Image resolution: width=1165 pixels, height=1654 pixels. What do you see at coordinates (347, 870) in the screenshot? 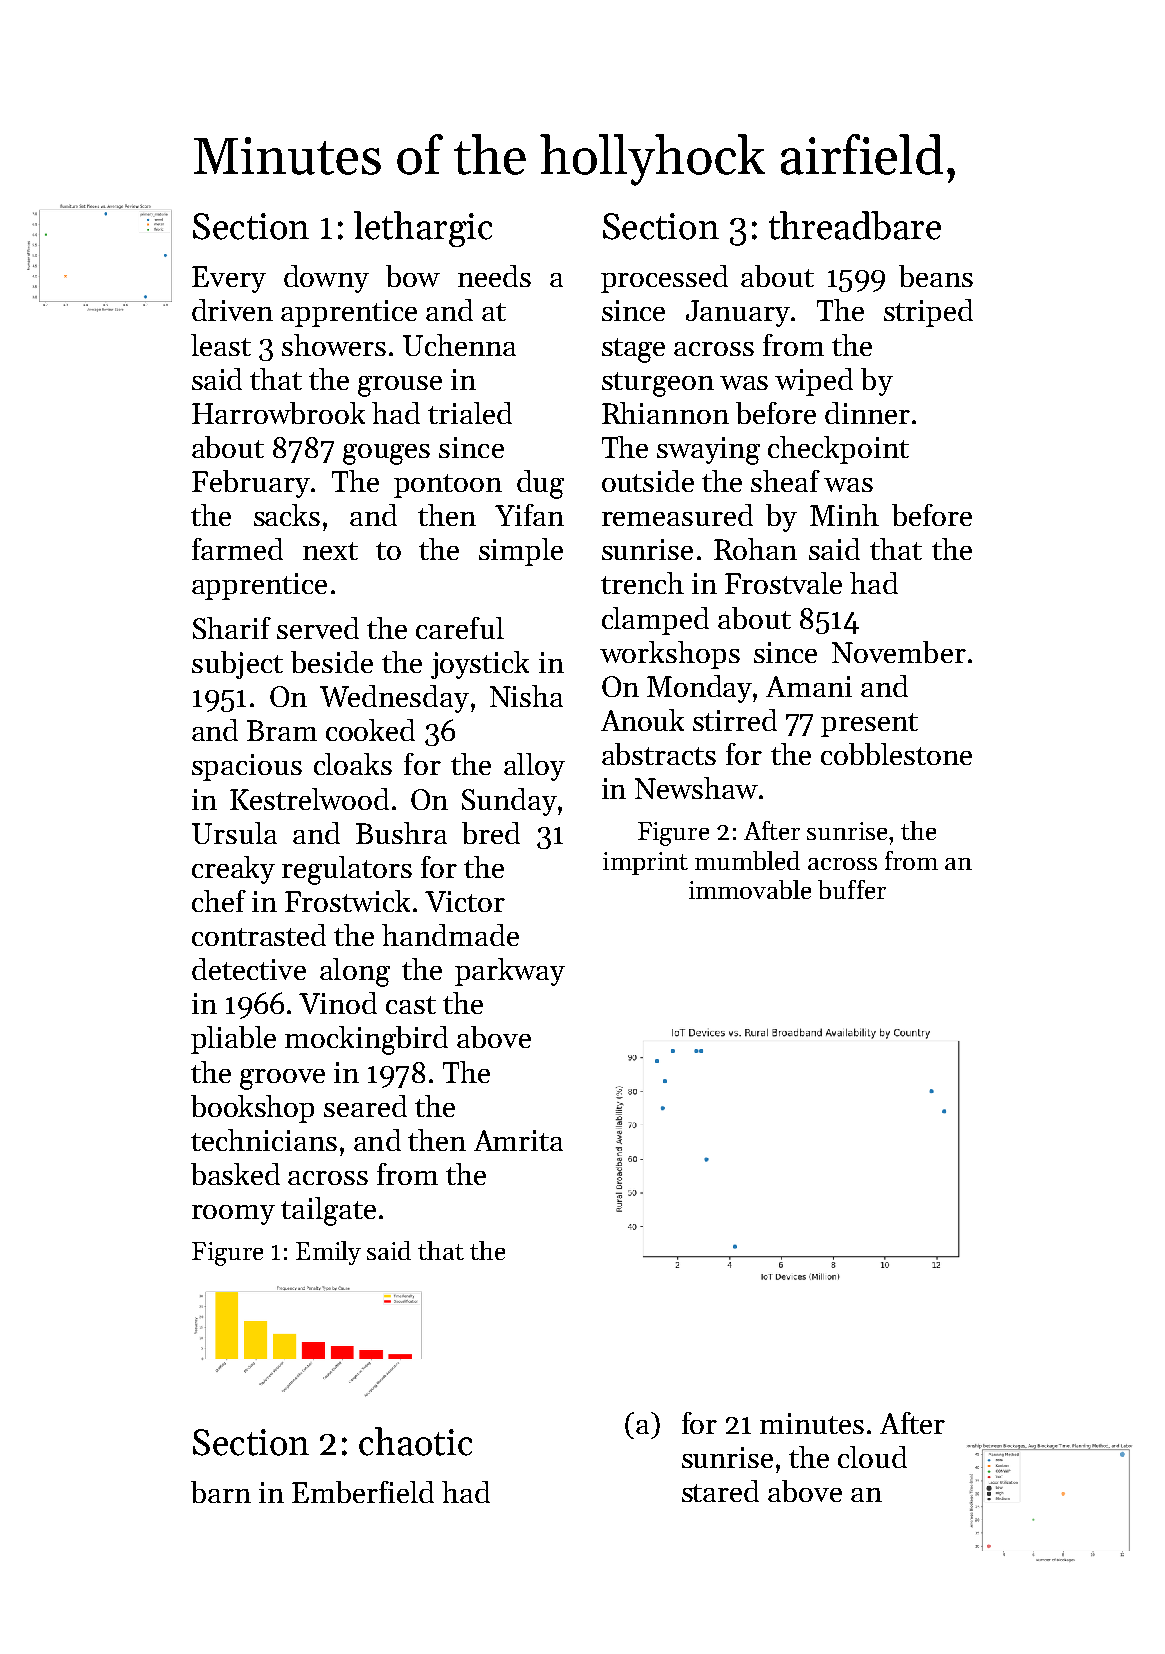
I see `regulators` at bounding box center [347, 870].
